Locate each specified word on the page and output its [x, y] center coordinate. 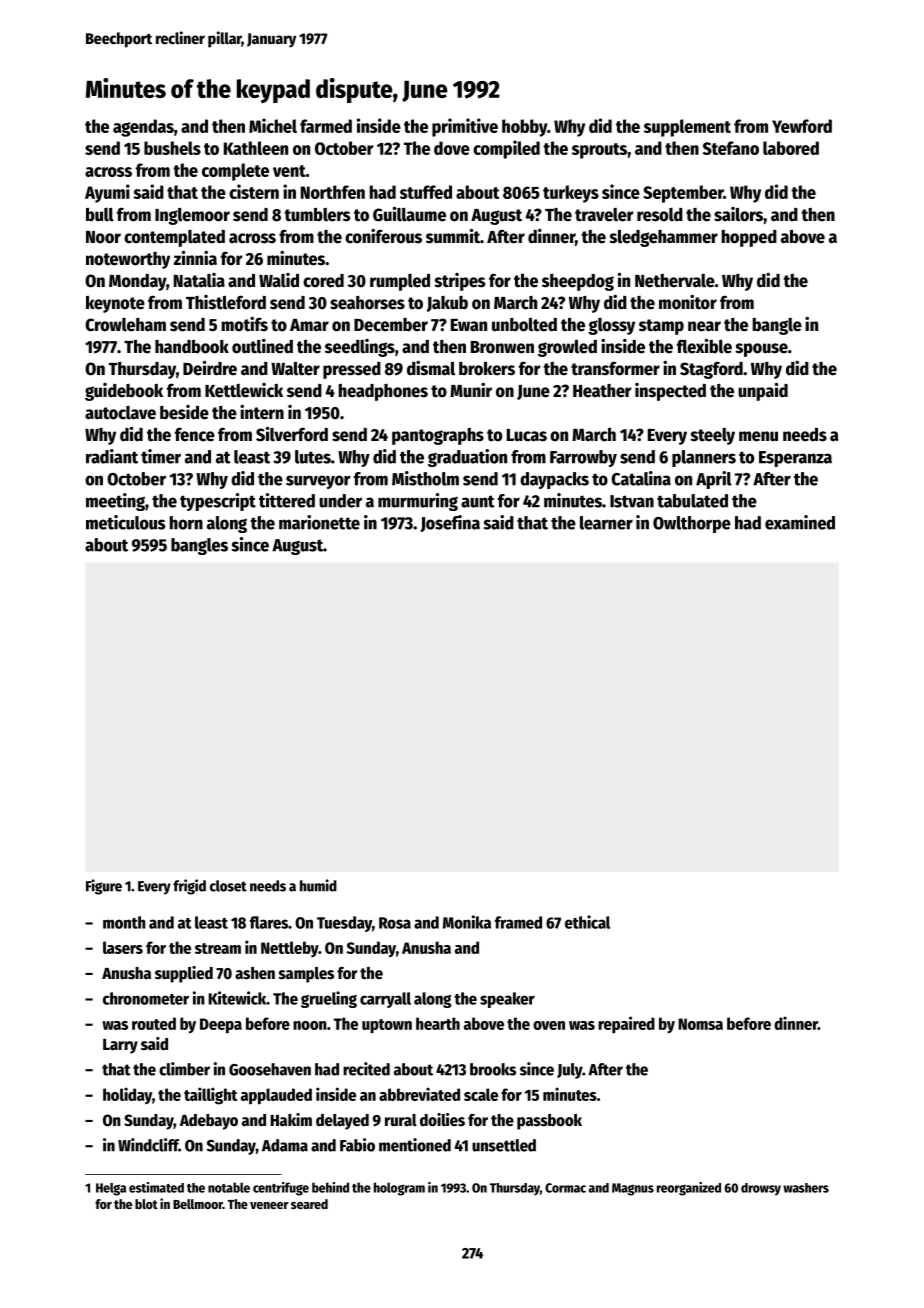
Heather [602, 391]
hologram [399, 1189]
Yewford [802, 126]
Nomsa [700, 1024]
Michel [273, 125]
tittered [287, 500]
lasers [123, 947]
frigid [189, 887]
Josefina [450, 523]
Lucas [527, 435]
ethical [587, 922]
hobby [524, 128]
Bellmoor [198, 1204]
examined [800, 522]
